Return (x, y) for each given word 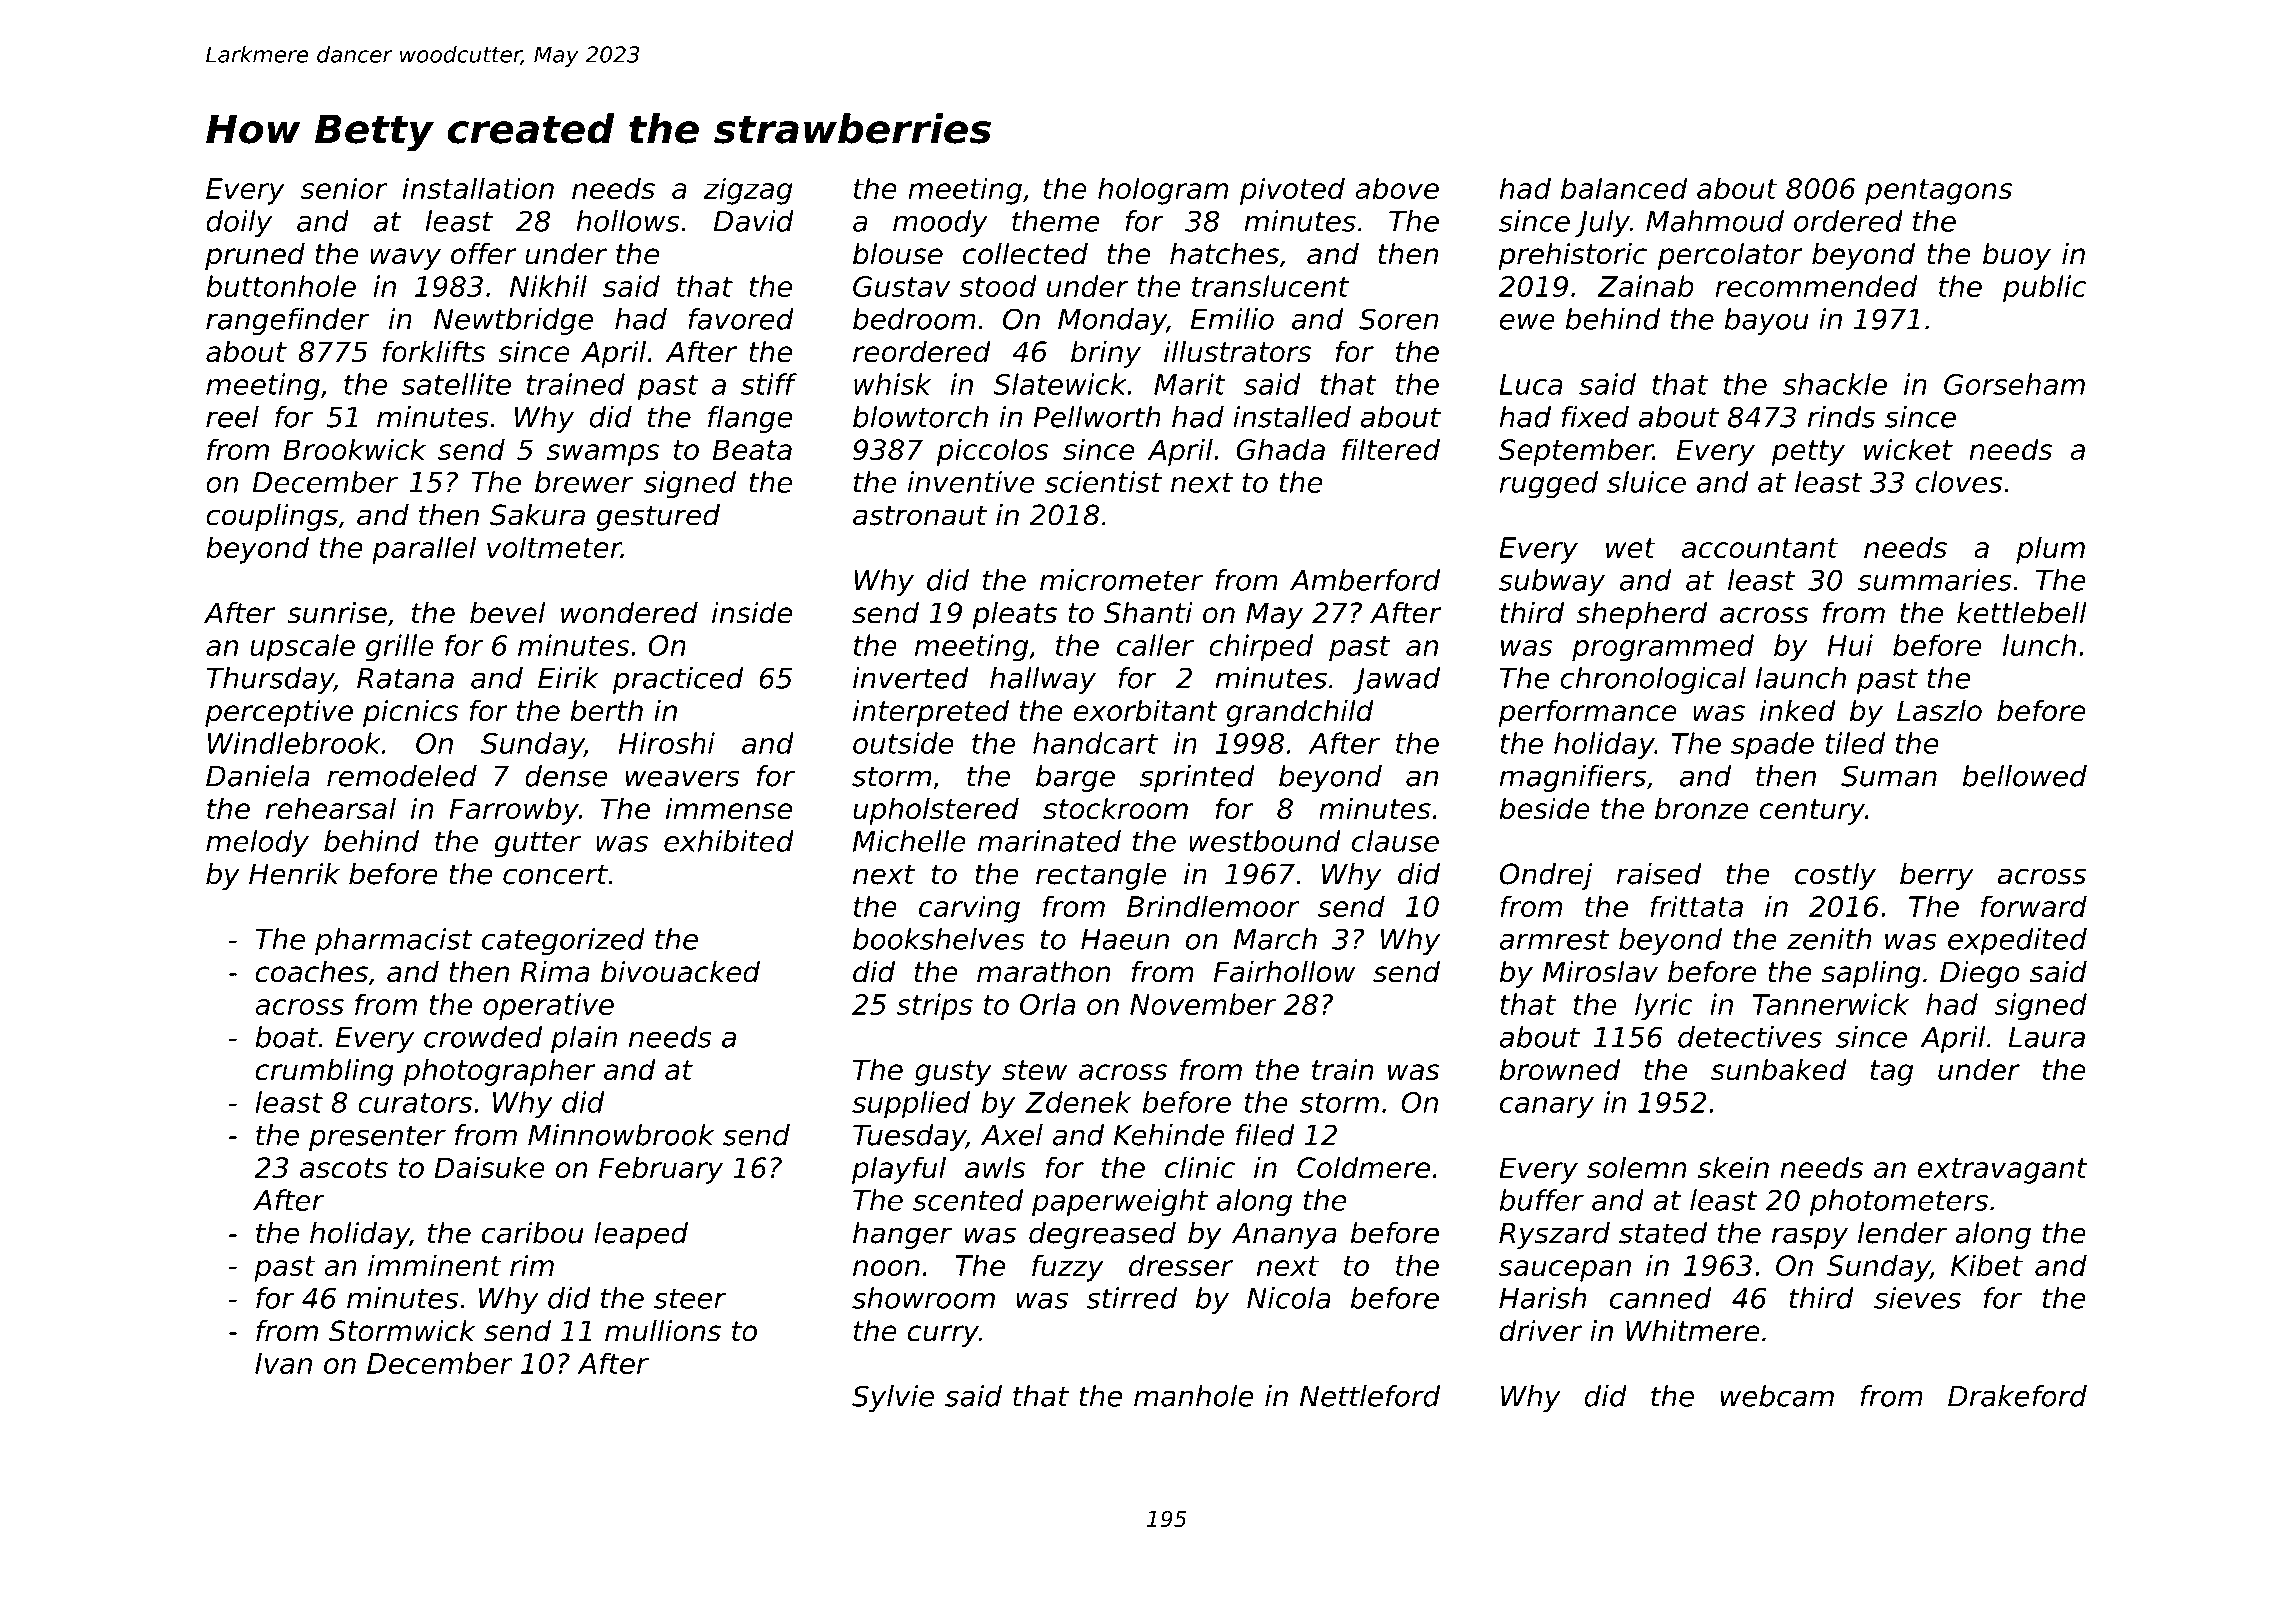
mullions (663, 1331)
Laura (2046, 1037)
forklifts (434, 351)
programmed (1663, 648)
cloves (1959, 482)
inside (752, 613)
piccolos (993, 452)
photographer (499, 1072)
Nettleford (1370, 1396)
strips (934, 1007)
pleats (1014, 615)
